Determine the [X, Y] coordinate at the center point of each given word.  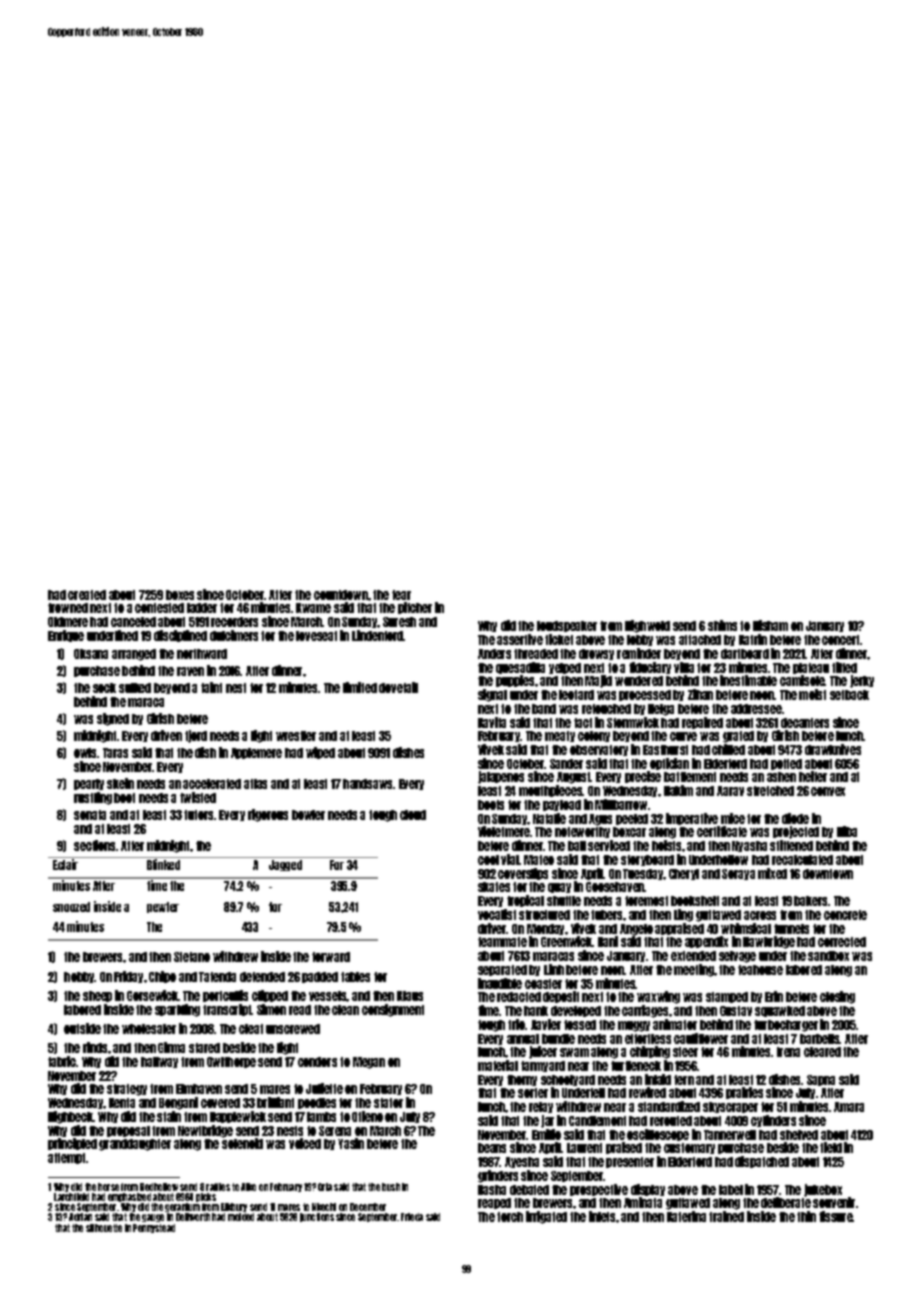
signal [492, 695]
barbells [820, 1039]
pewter [163, 907]
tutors [198, 815]
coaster [543, 984]
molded [241, 1217]
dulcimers [234, 635]
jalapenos [501, 777]
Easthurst [665, 750]
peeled [632, 819]
